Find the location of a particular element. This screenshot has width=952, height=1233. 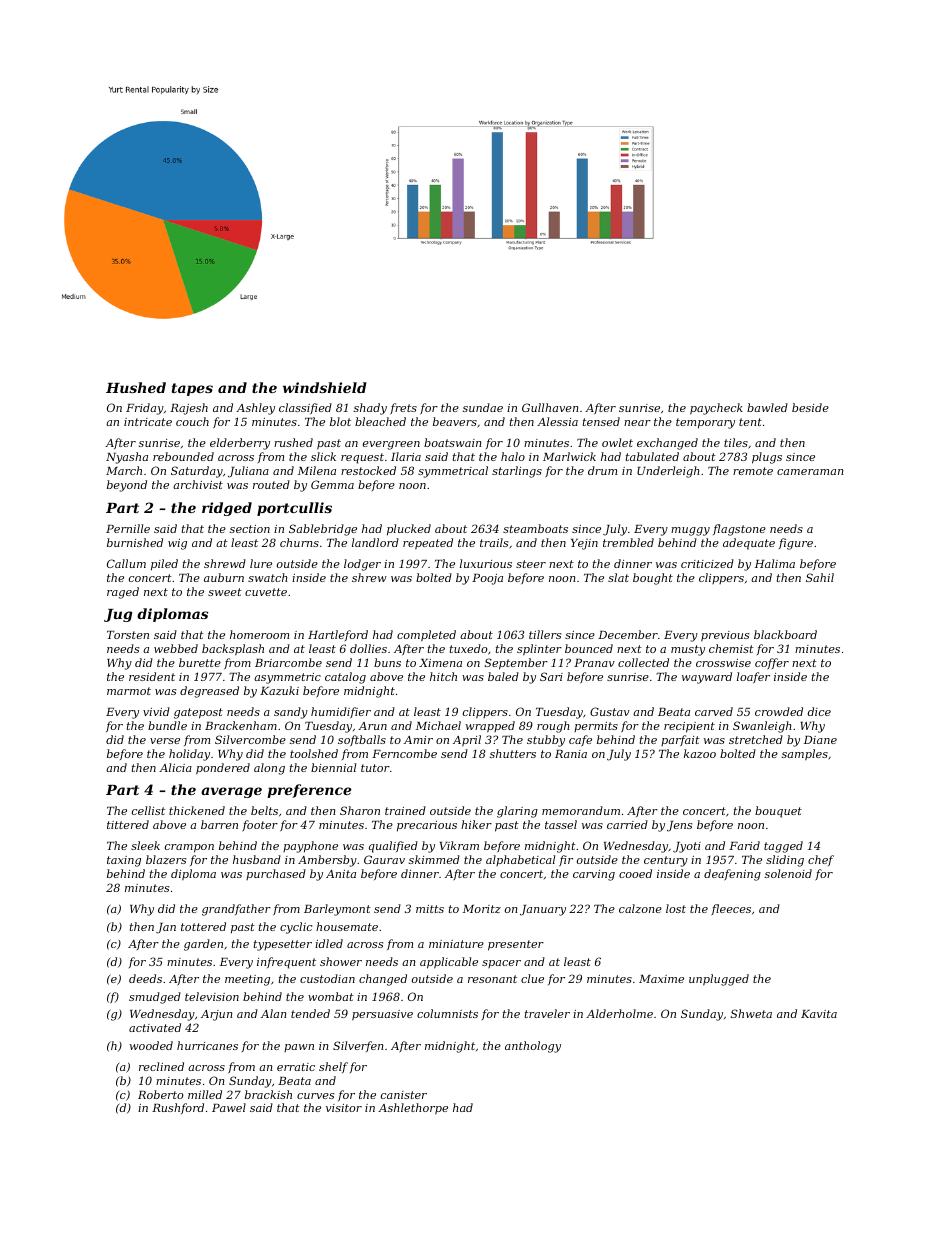

burnished is located at coordinates (135, 542).
